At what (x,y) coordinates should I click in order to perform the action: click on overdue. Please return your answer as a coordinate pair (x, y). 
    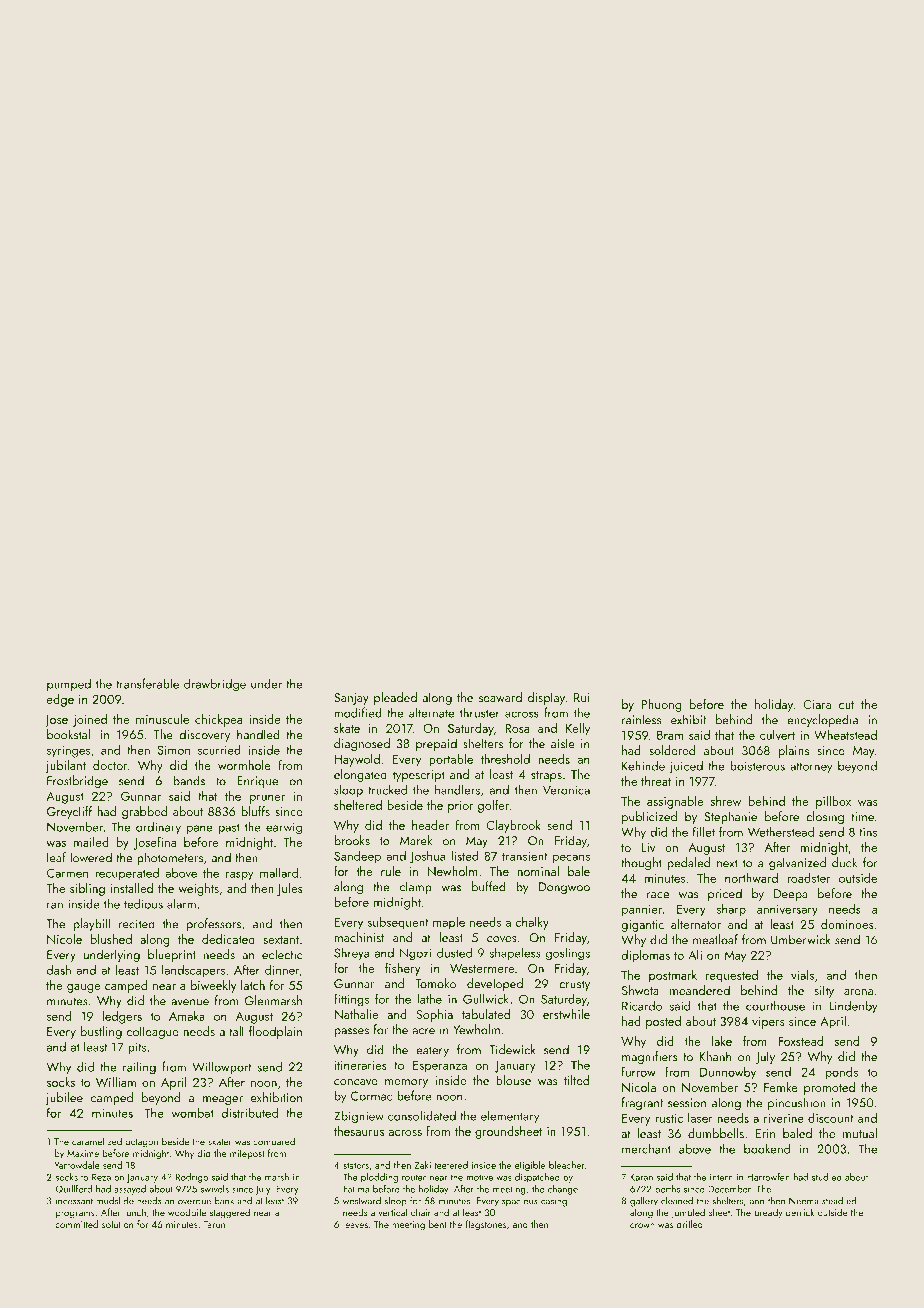
    Looking at the image, I should click on (194, 1201).
